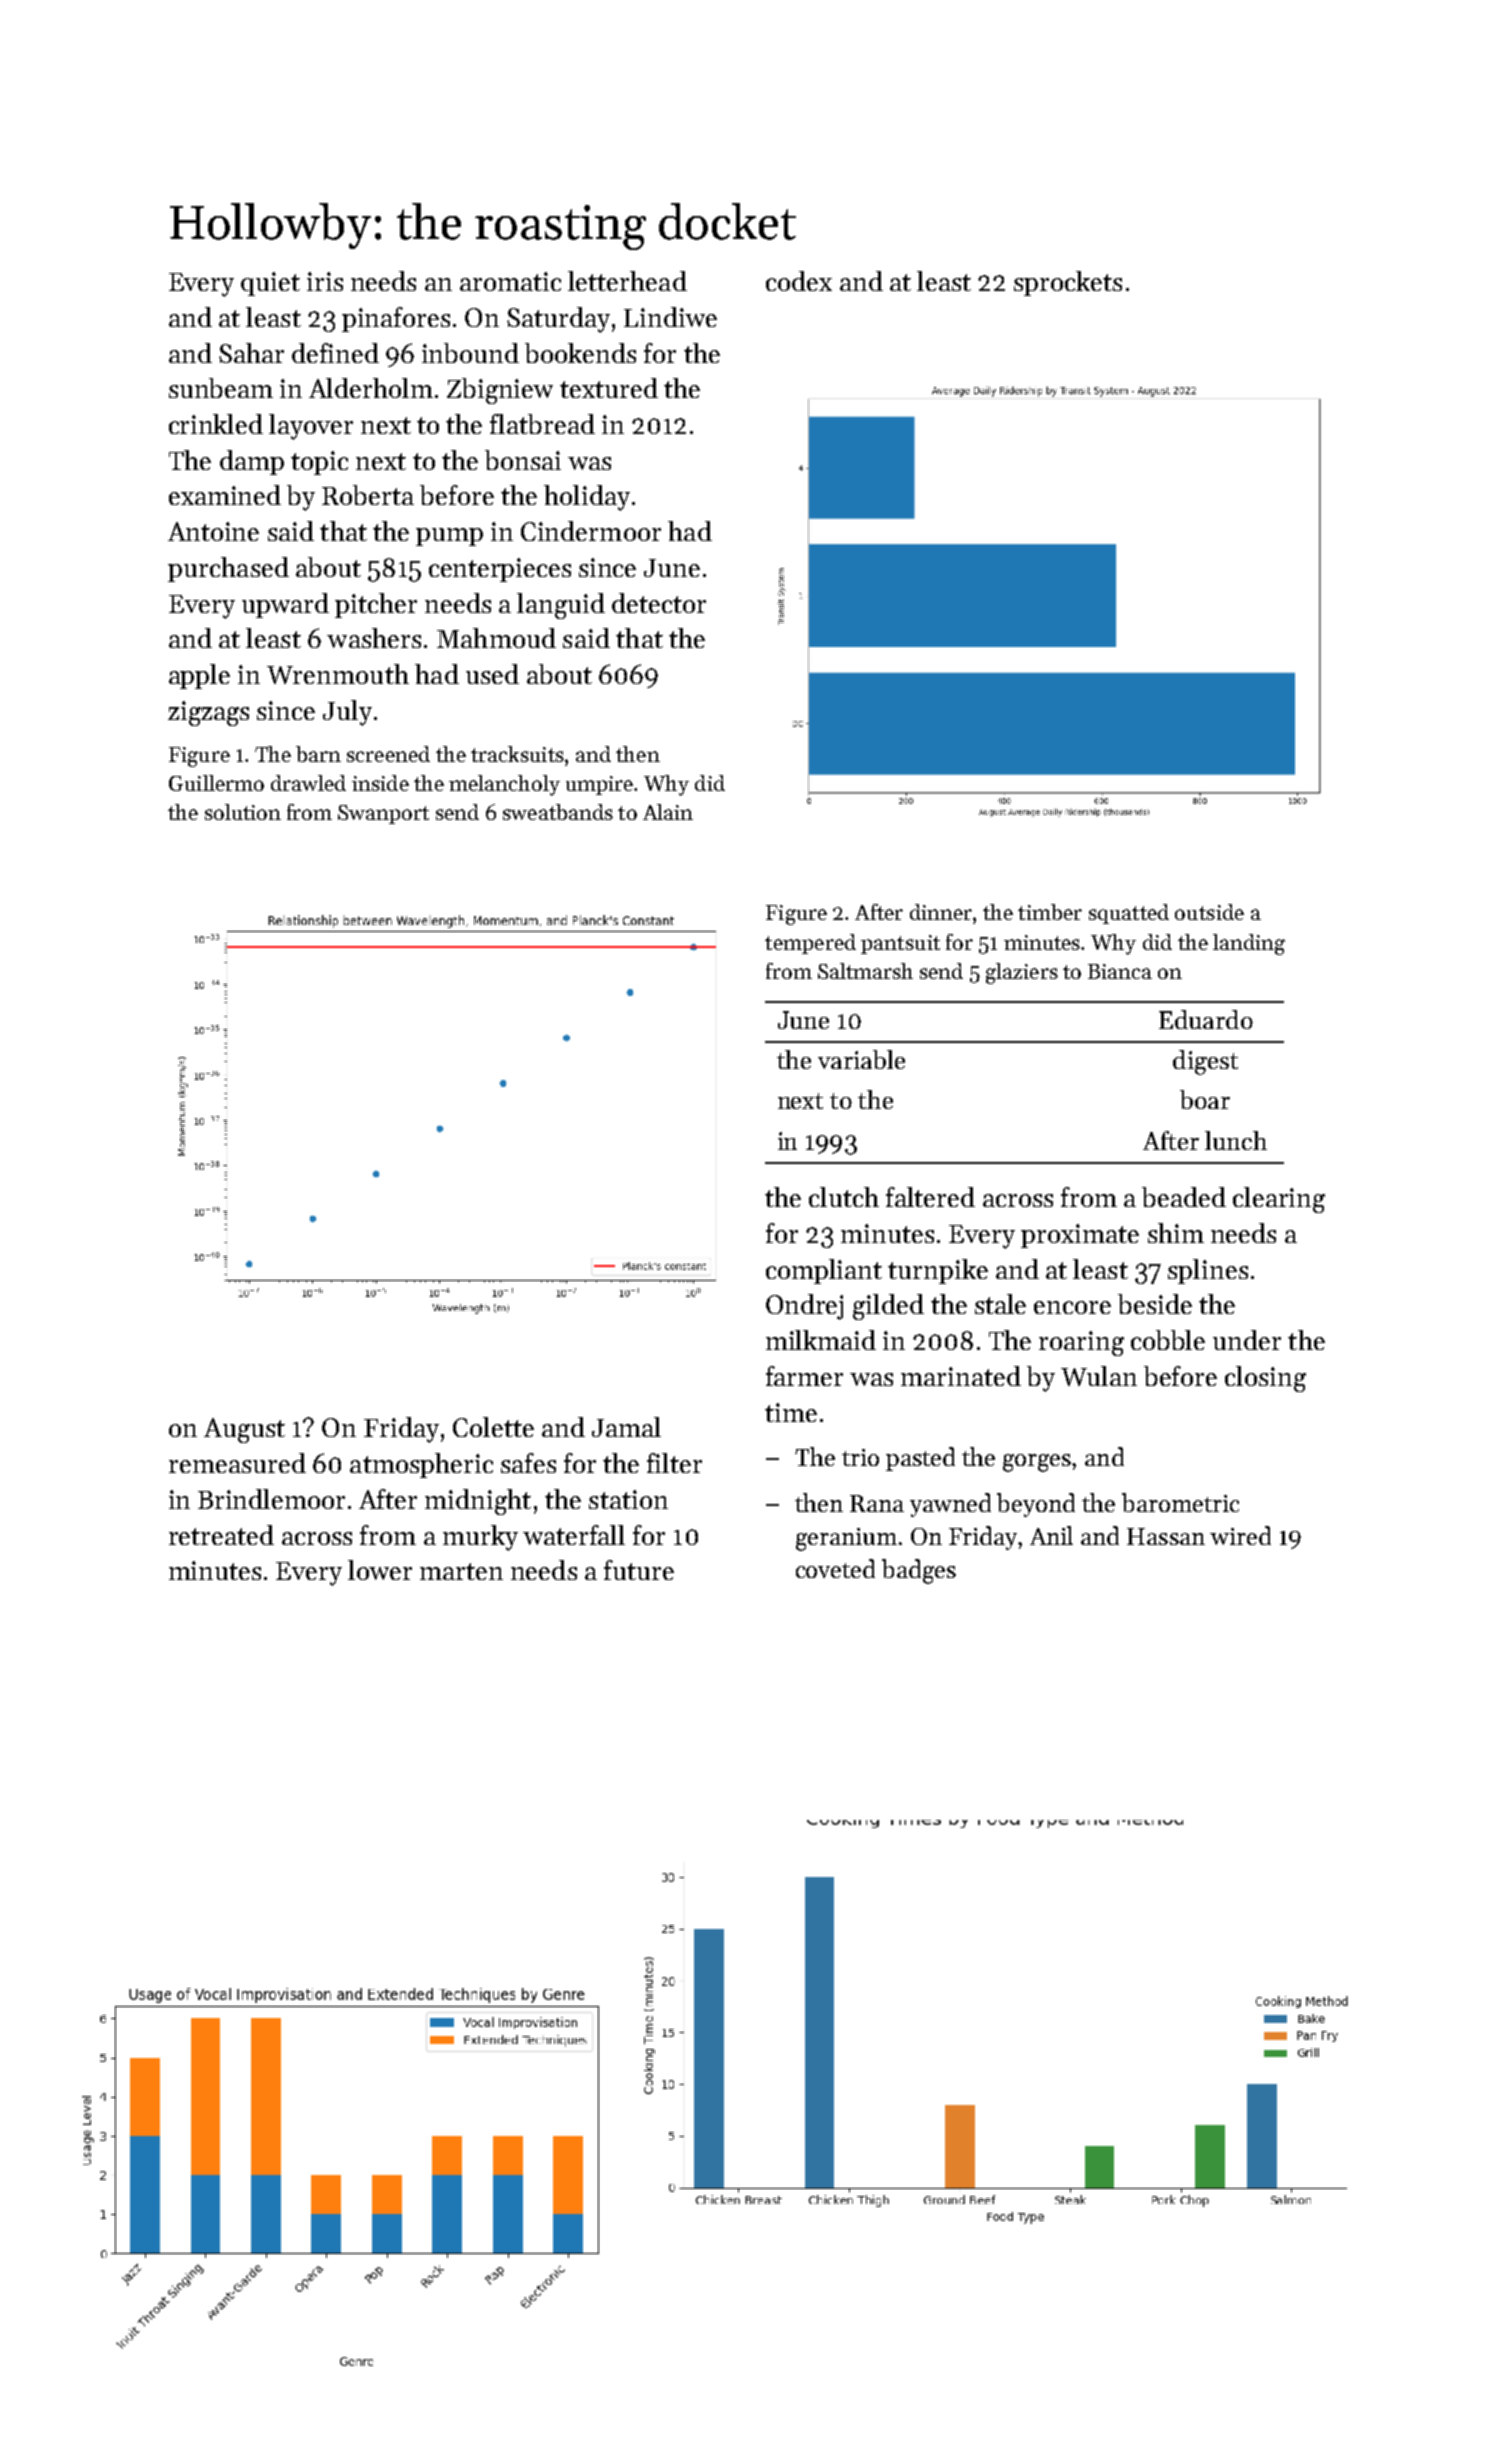 This image has width=1496, height=2464. Describe the element at coordinates (591, 531) in the image. I see `Cindermoor` at that location.
